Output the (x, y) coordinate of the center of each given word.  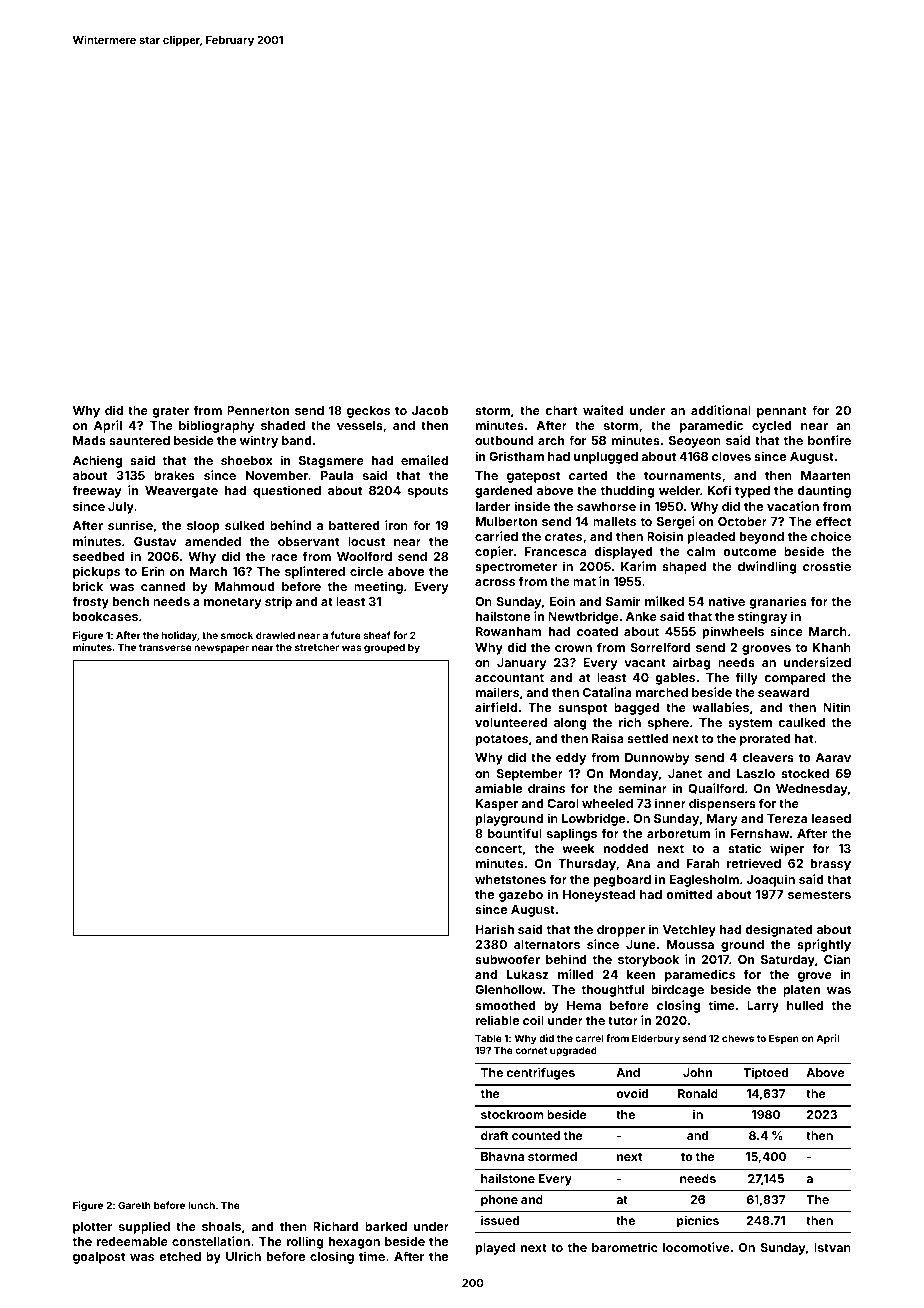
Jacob (430, 410)
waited (603, 410)
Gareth (134, 1205)
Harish (495, 929)
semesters (819, 894)
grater (170, 412)
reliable (497, 1020)
